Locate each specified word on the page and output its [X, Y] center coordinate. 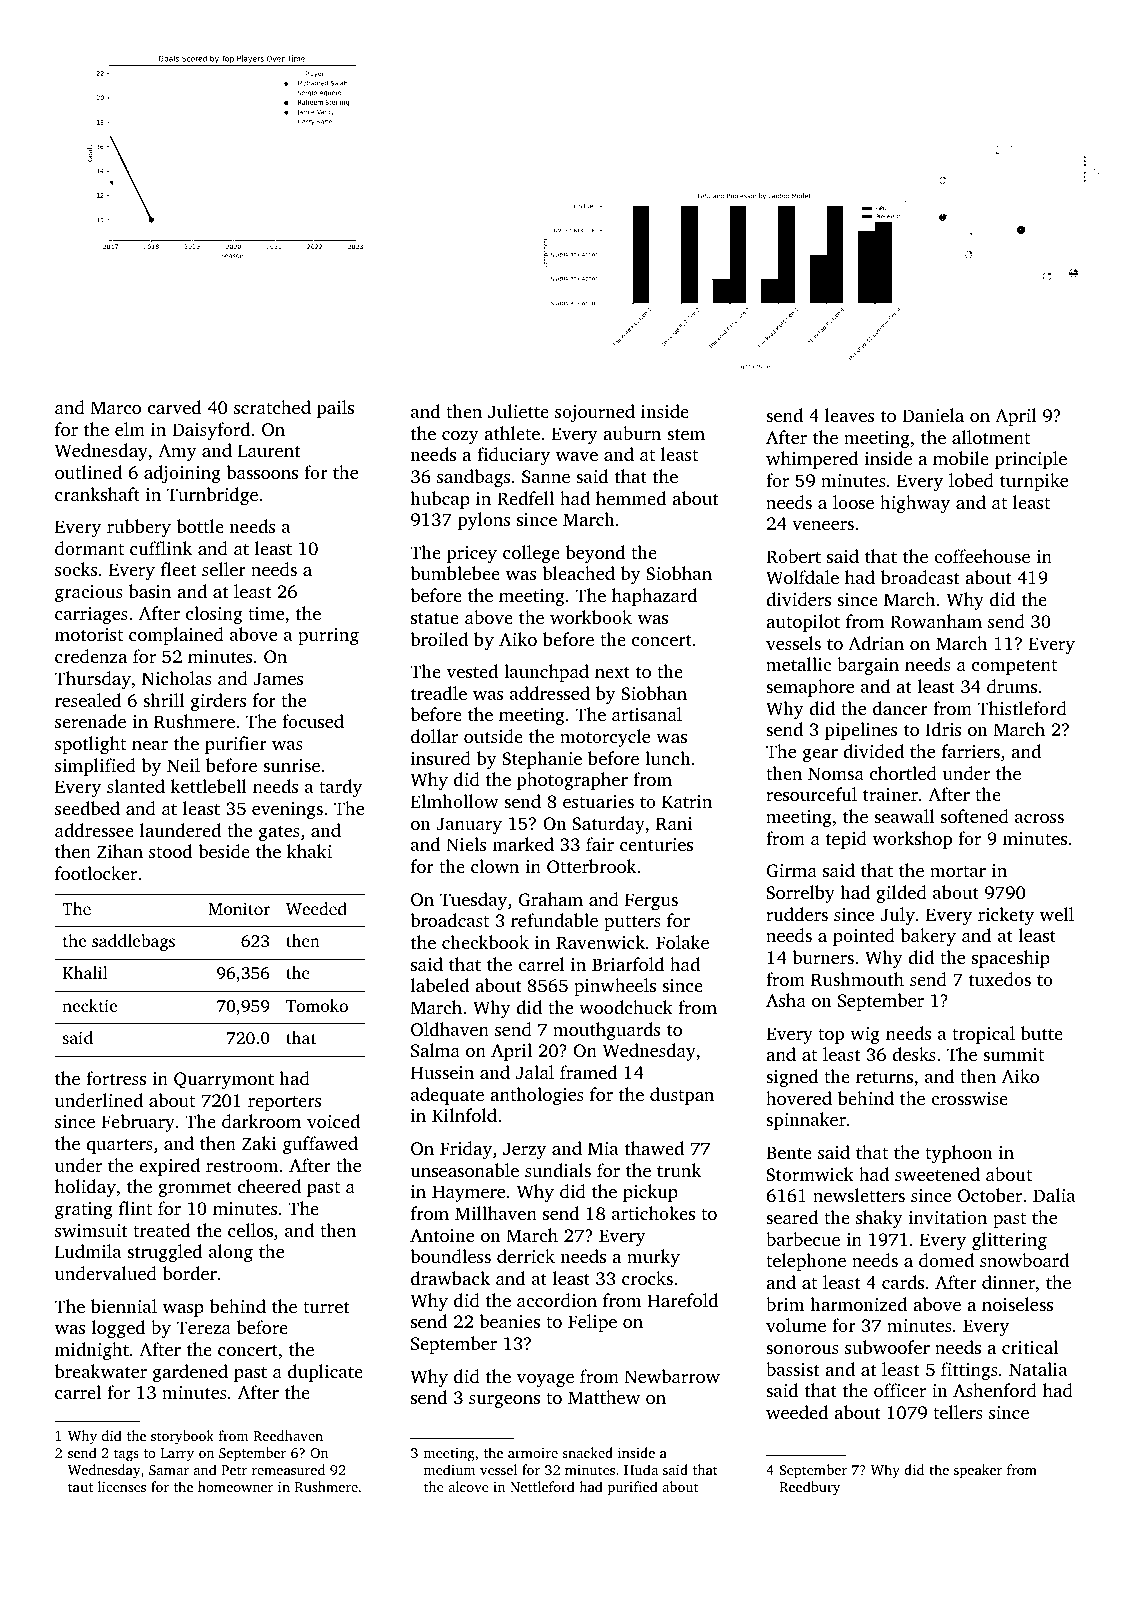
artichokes [653, 1213]
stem [686, 434]
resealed [88, 700]
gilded [901, 894]
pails [335, 409]
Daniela [933, 415]
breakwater [101, 1371]
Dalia [1054, 1195]
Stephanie [542, 760]
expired [169, 1167]
